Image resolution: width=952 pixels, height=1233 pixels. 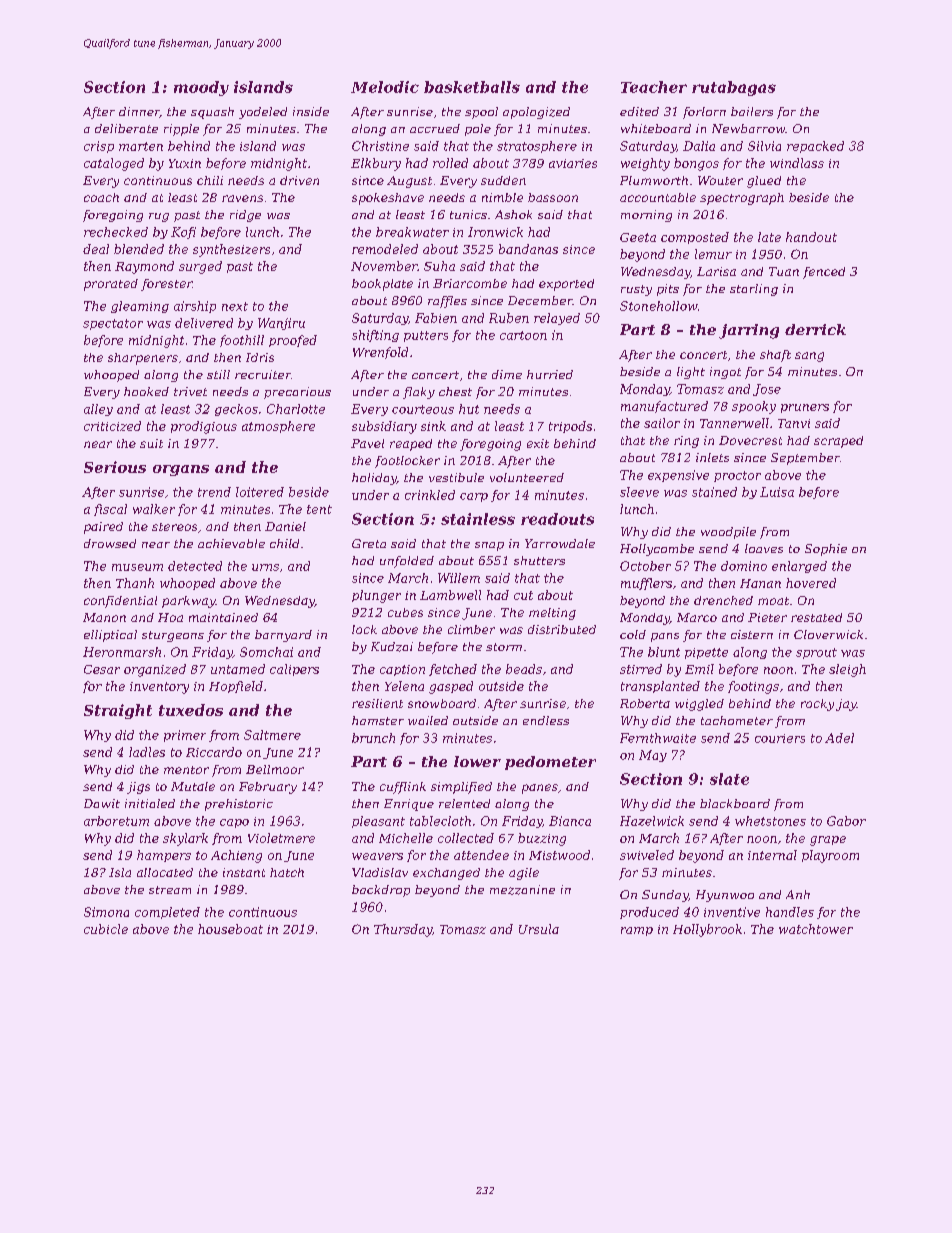 I want to click on fetched, so click(x=453, y=670).
